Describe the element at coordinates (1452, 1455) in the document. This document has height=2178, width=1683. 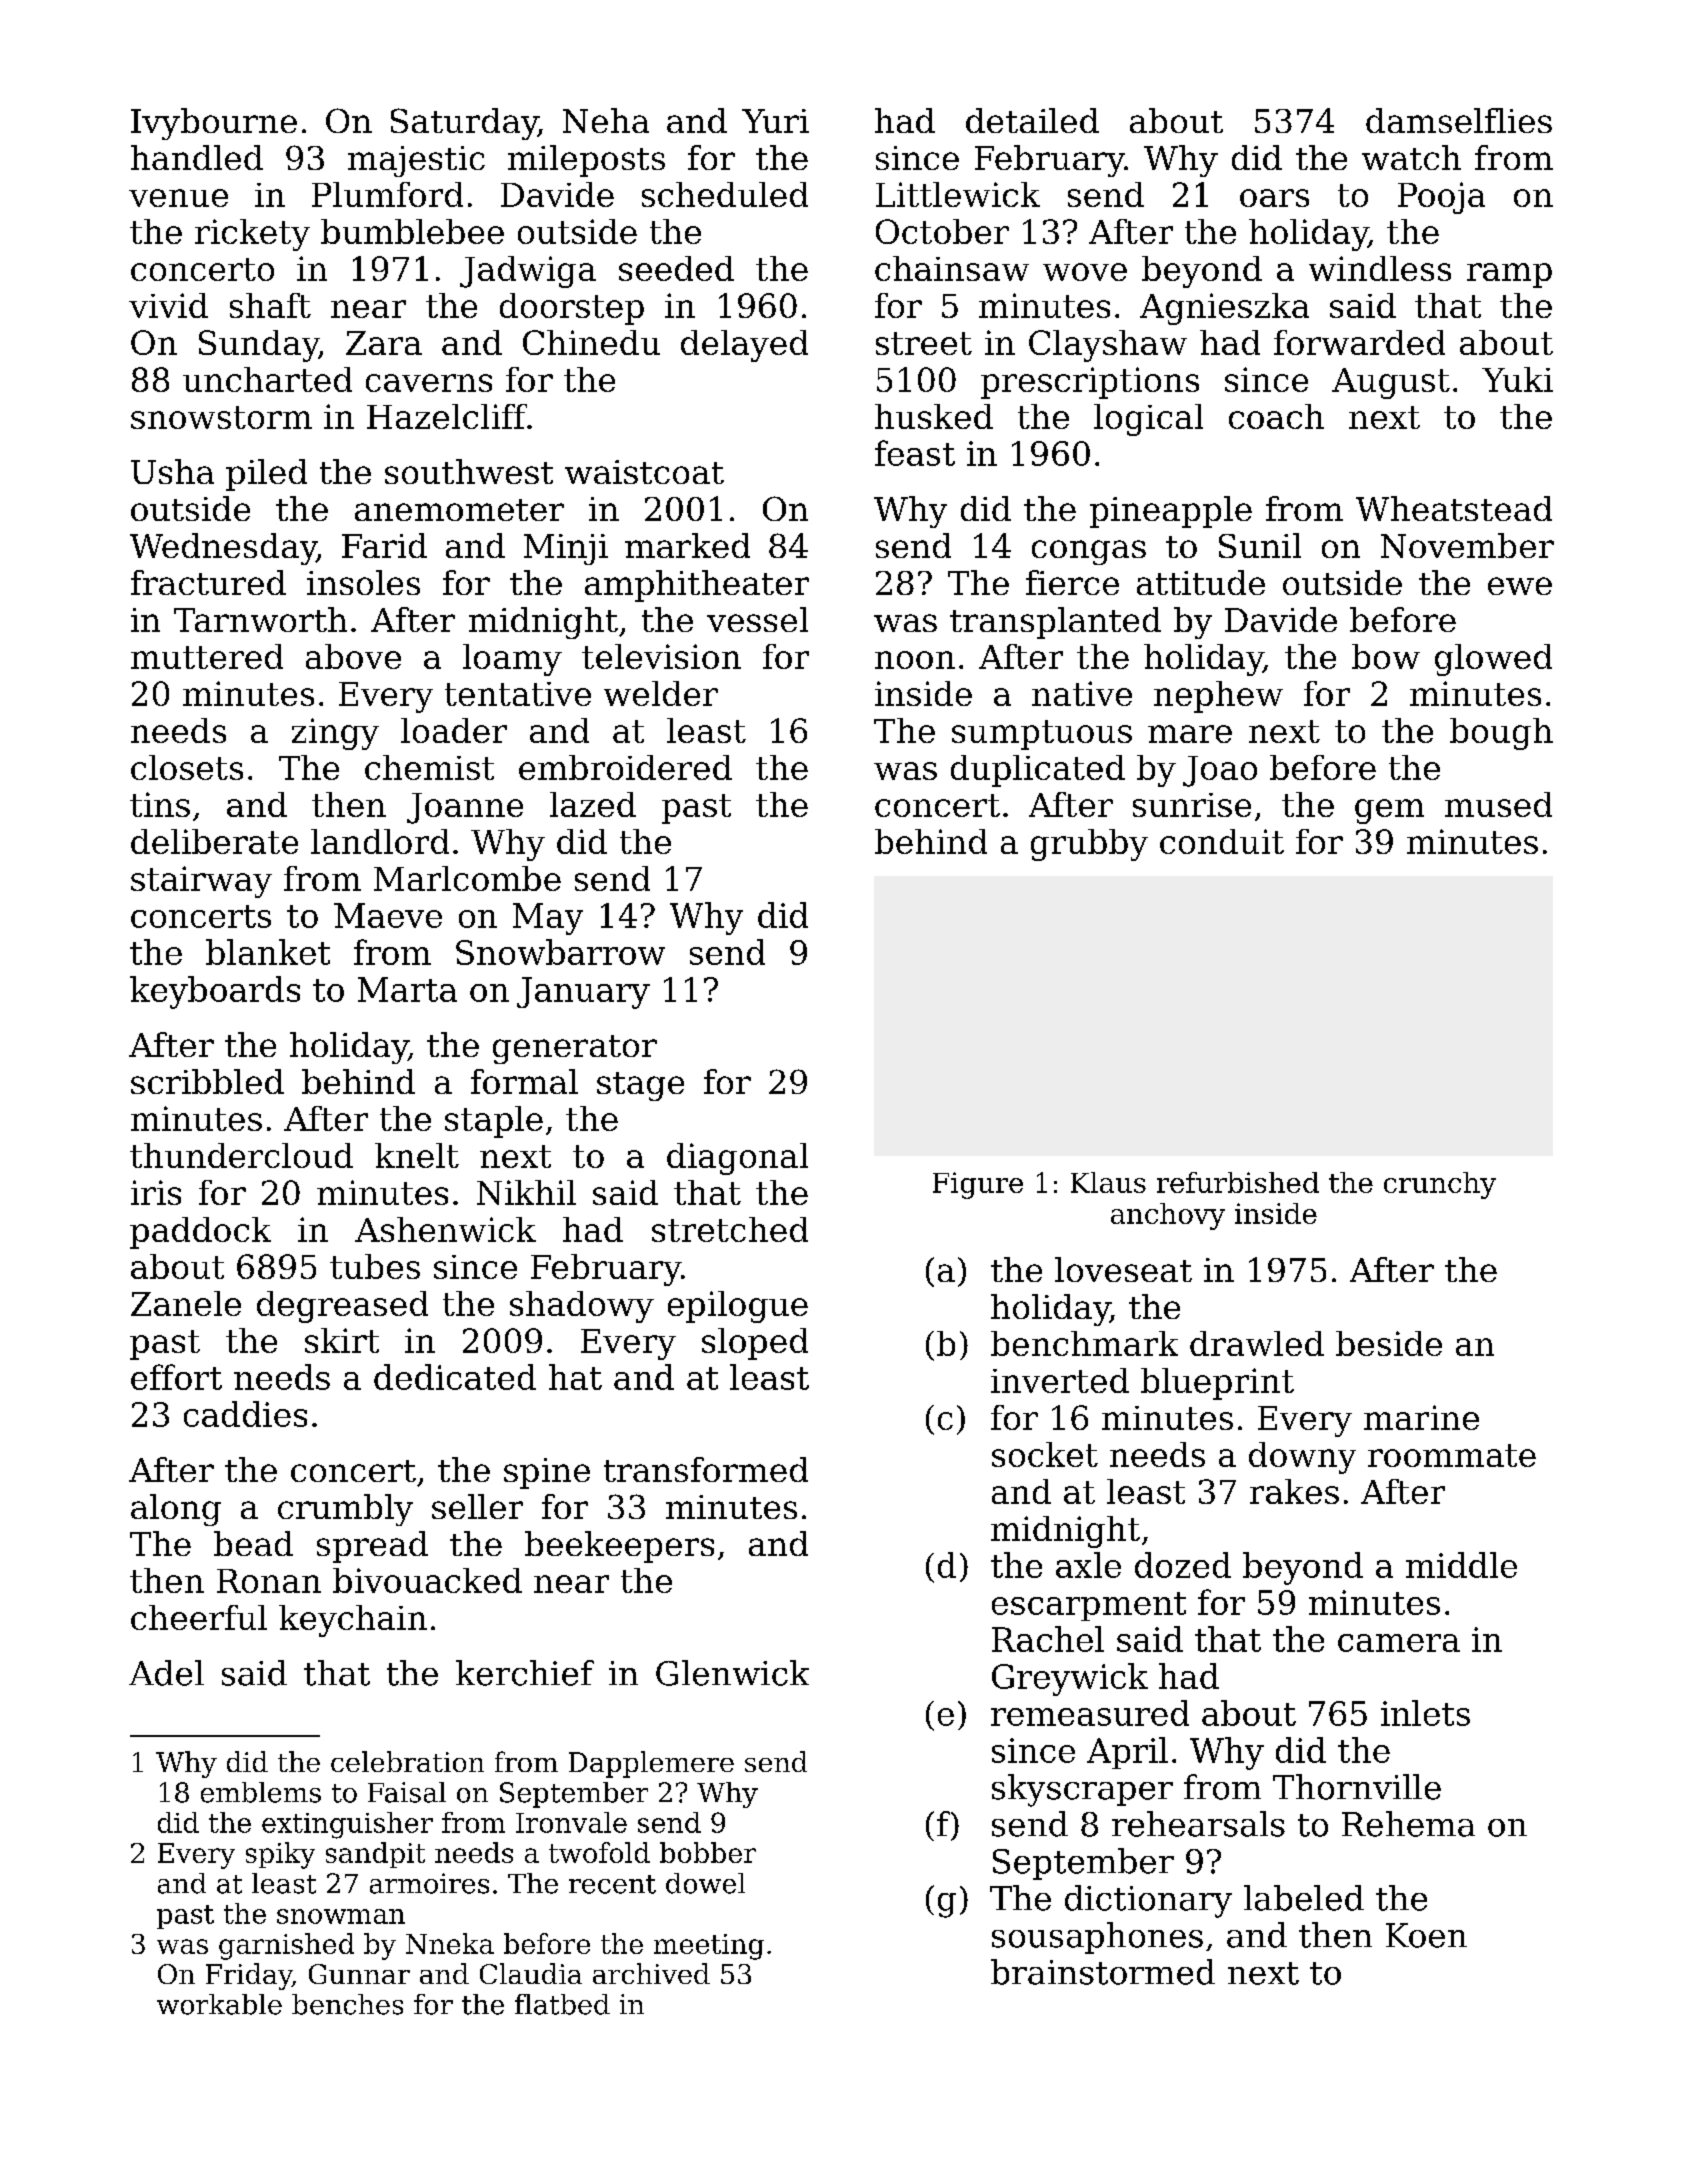
I see `roommate` at that location.
